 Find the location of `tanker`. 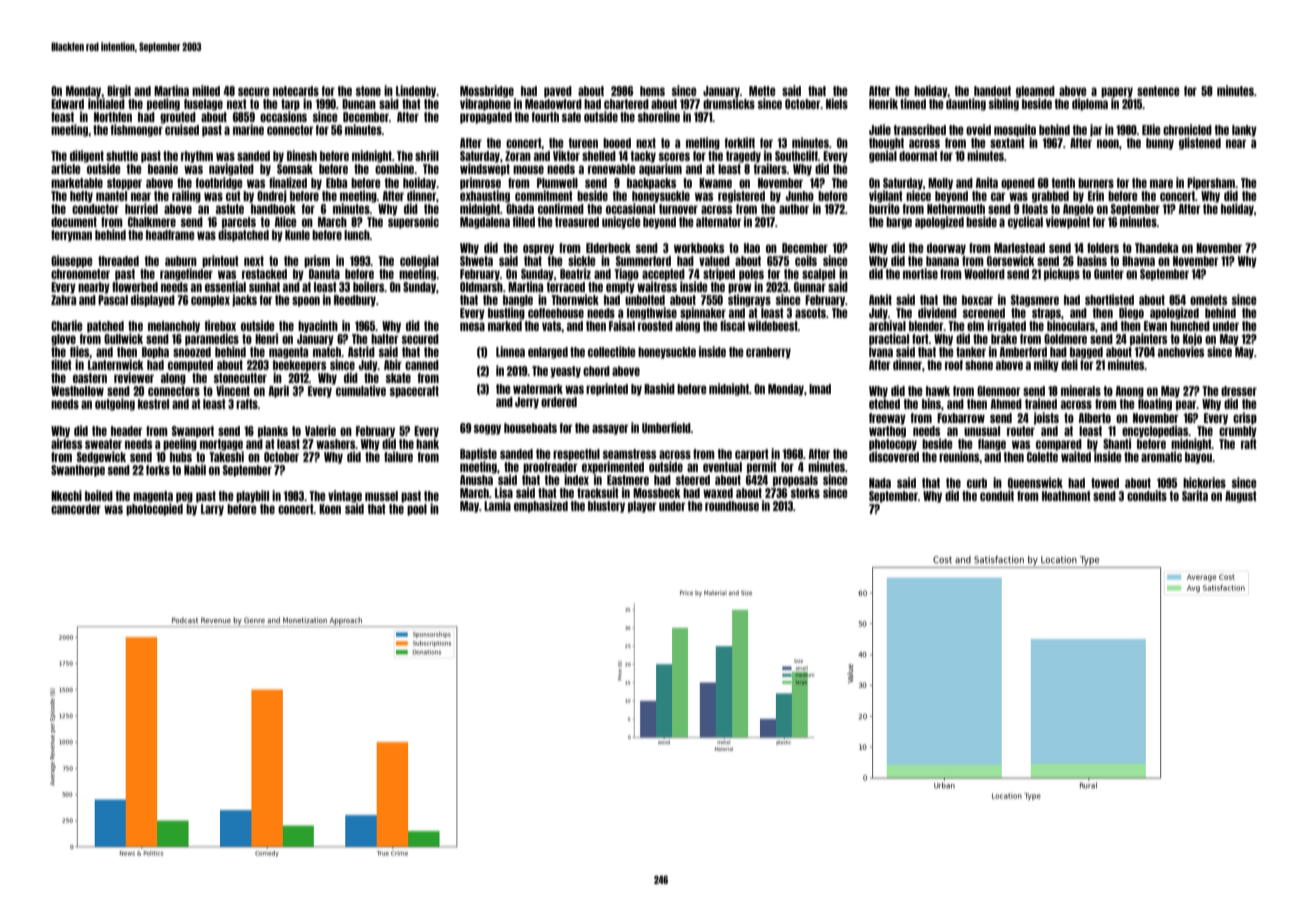

tanker is located at coordinates (971, 352).
